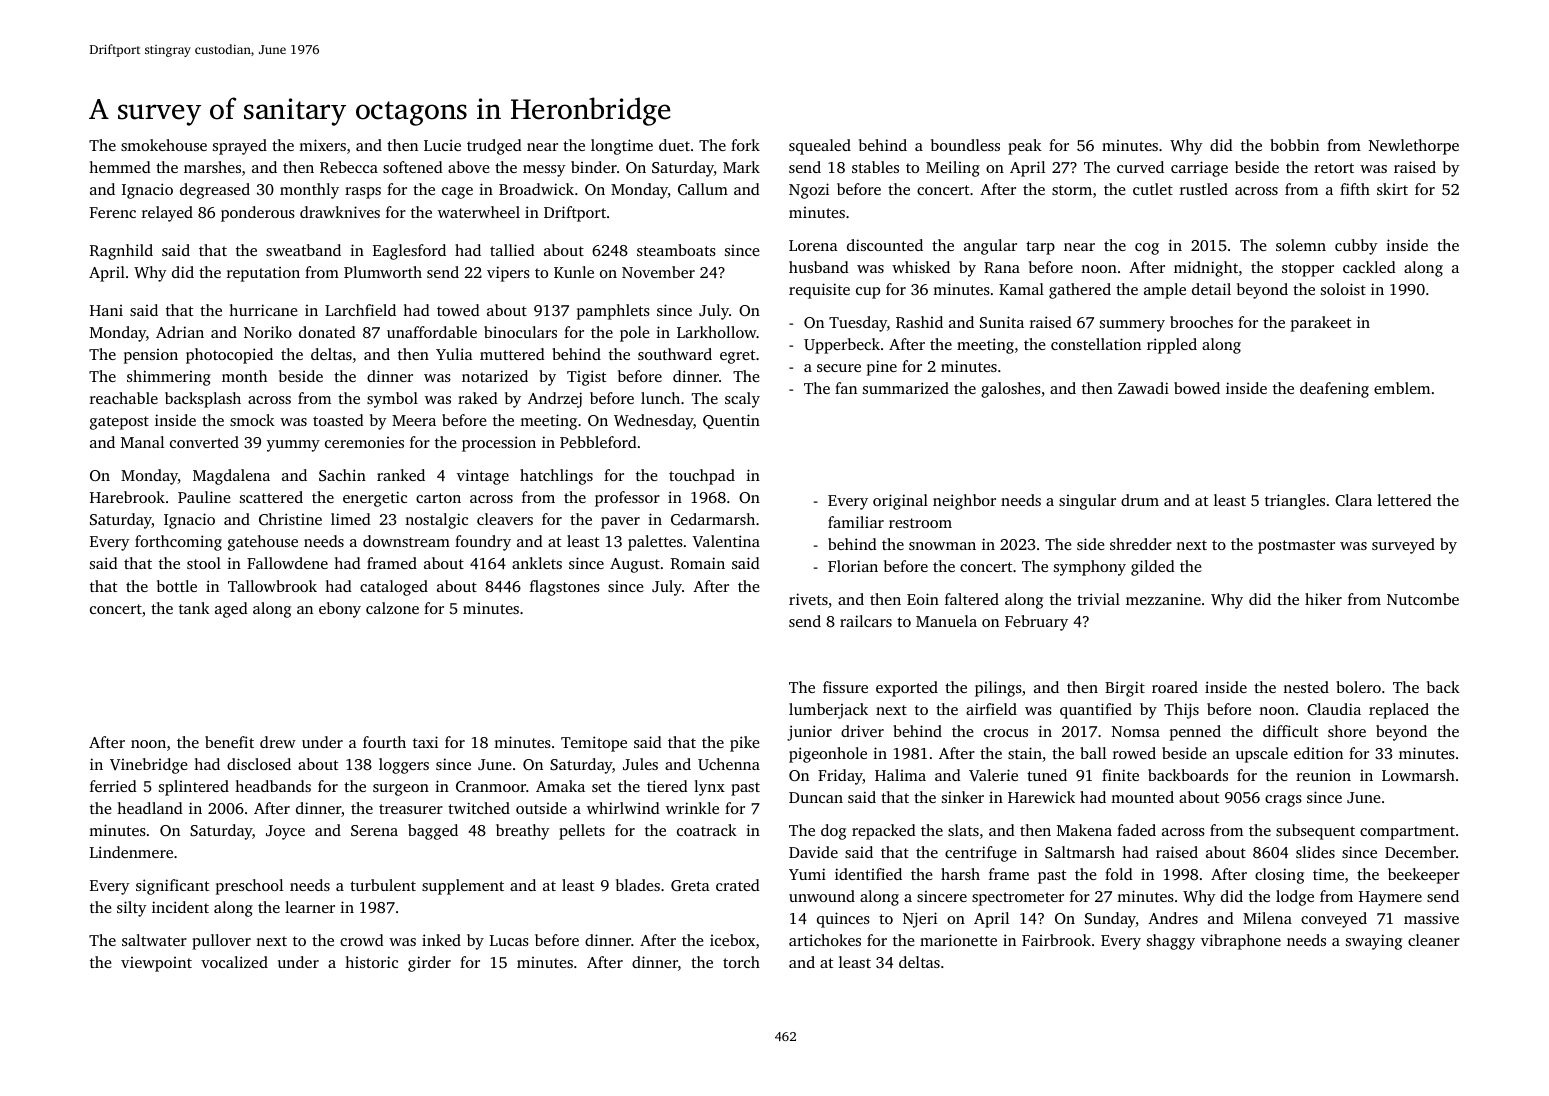 The width and height of the page is (1549, 1096). Describe the element at coordinates (1294, 145) in the page. I see `bobbin` at that location.
